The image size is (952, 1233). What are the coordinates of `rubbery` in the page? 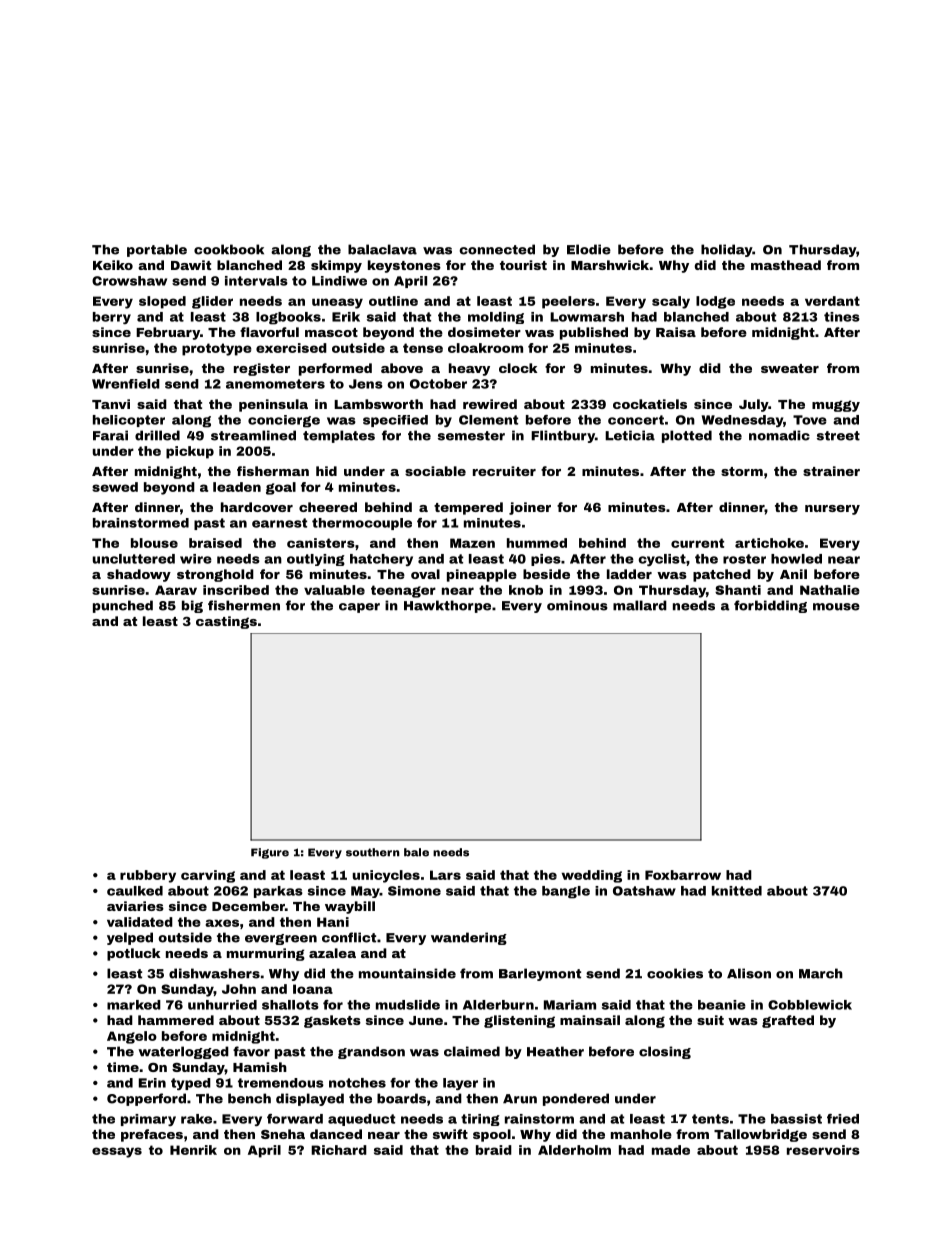 It's located at (148, 876).
